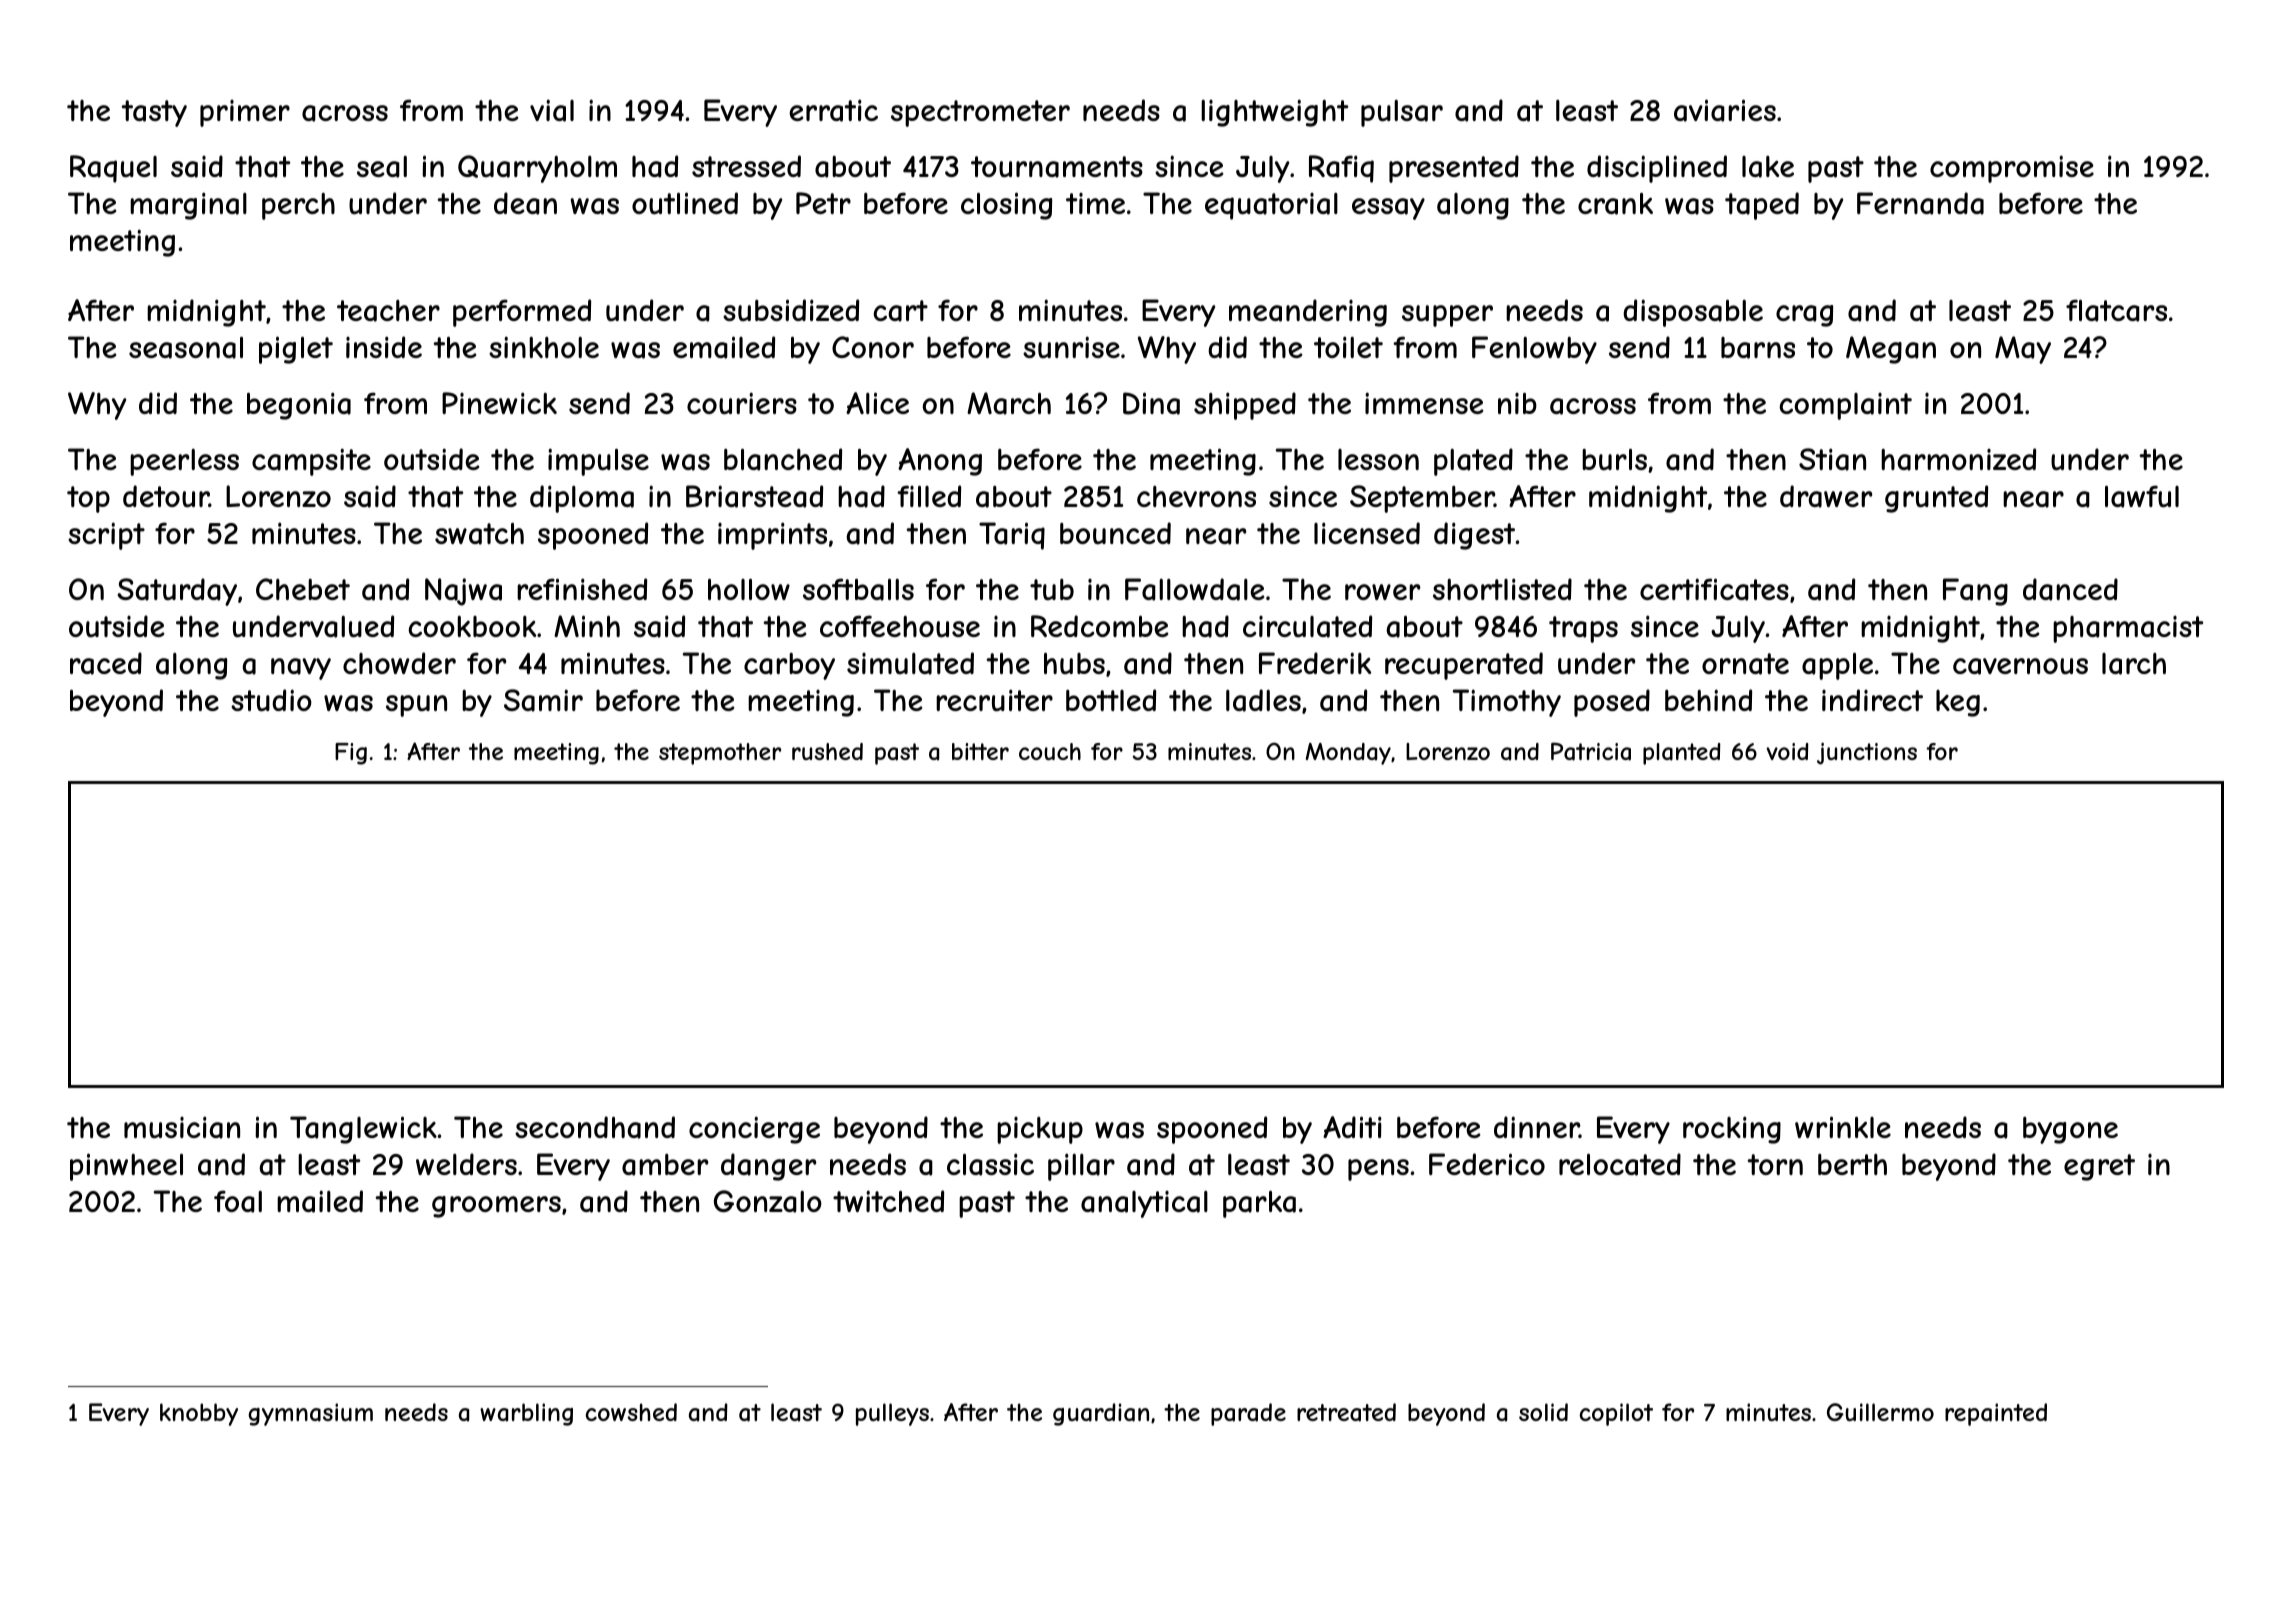  I want to click on vial, so click(552, 110).
